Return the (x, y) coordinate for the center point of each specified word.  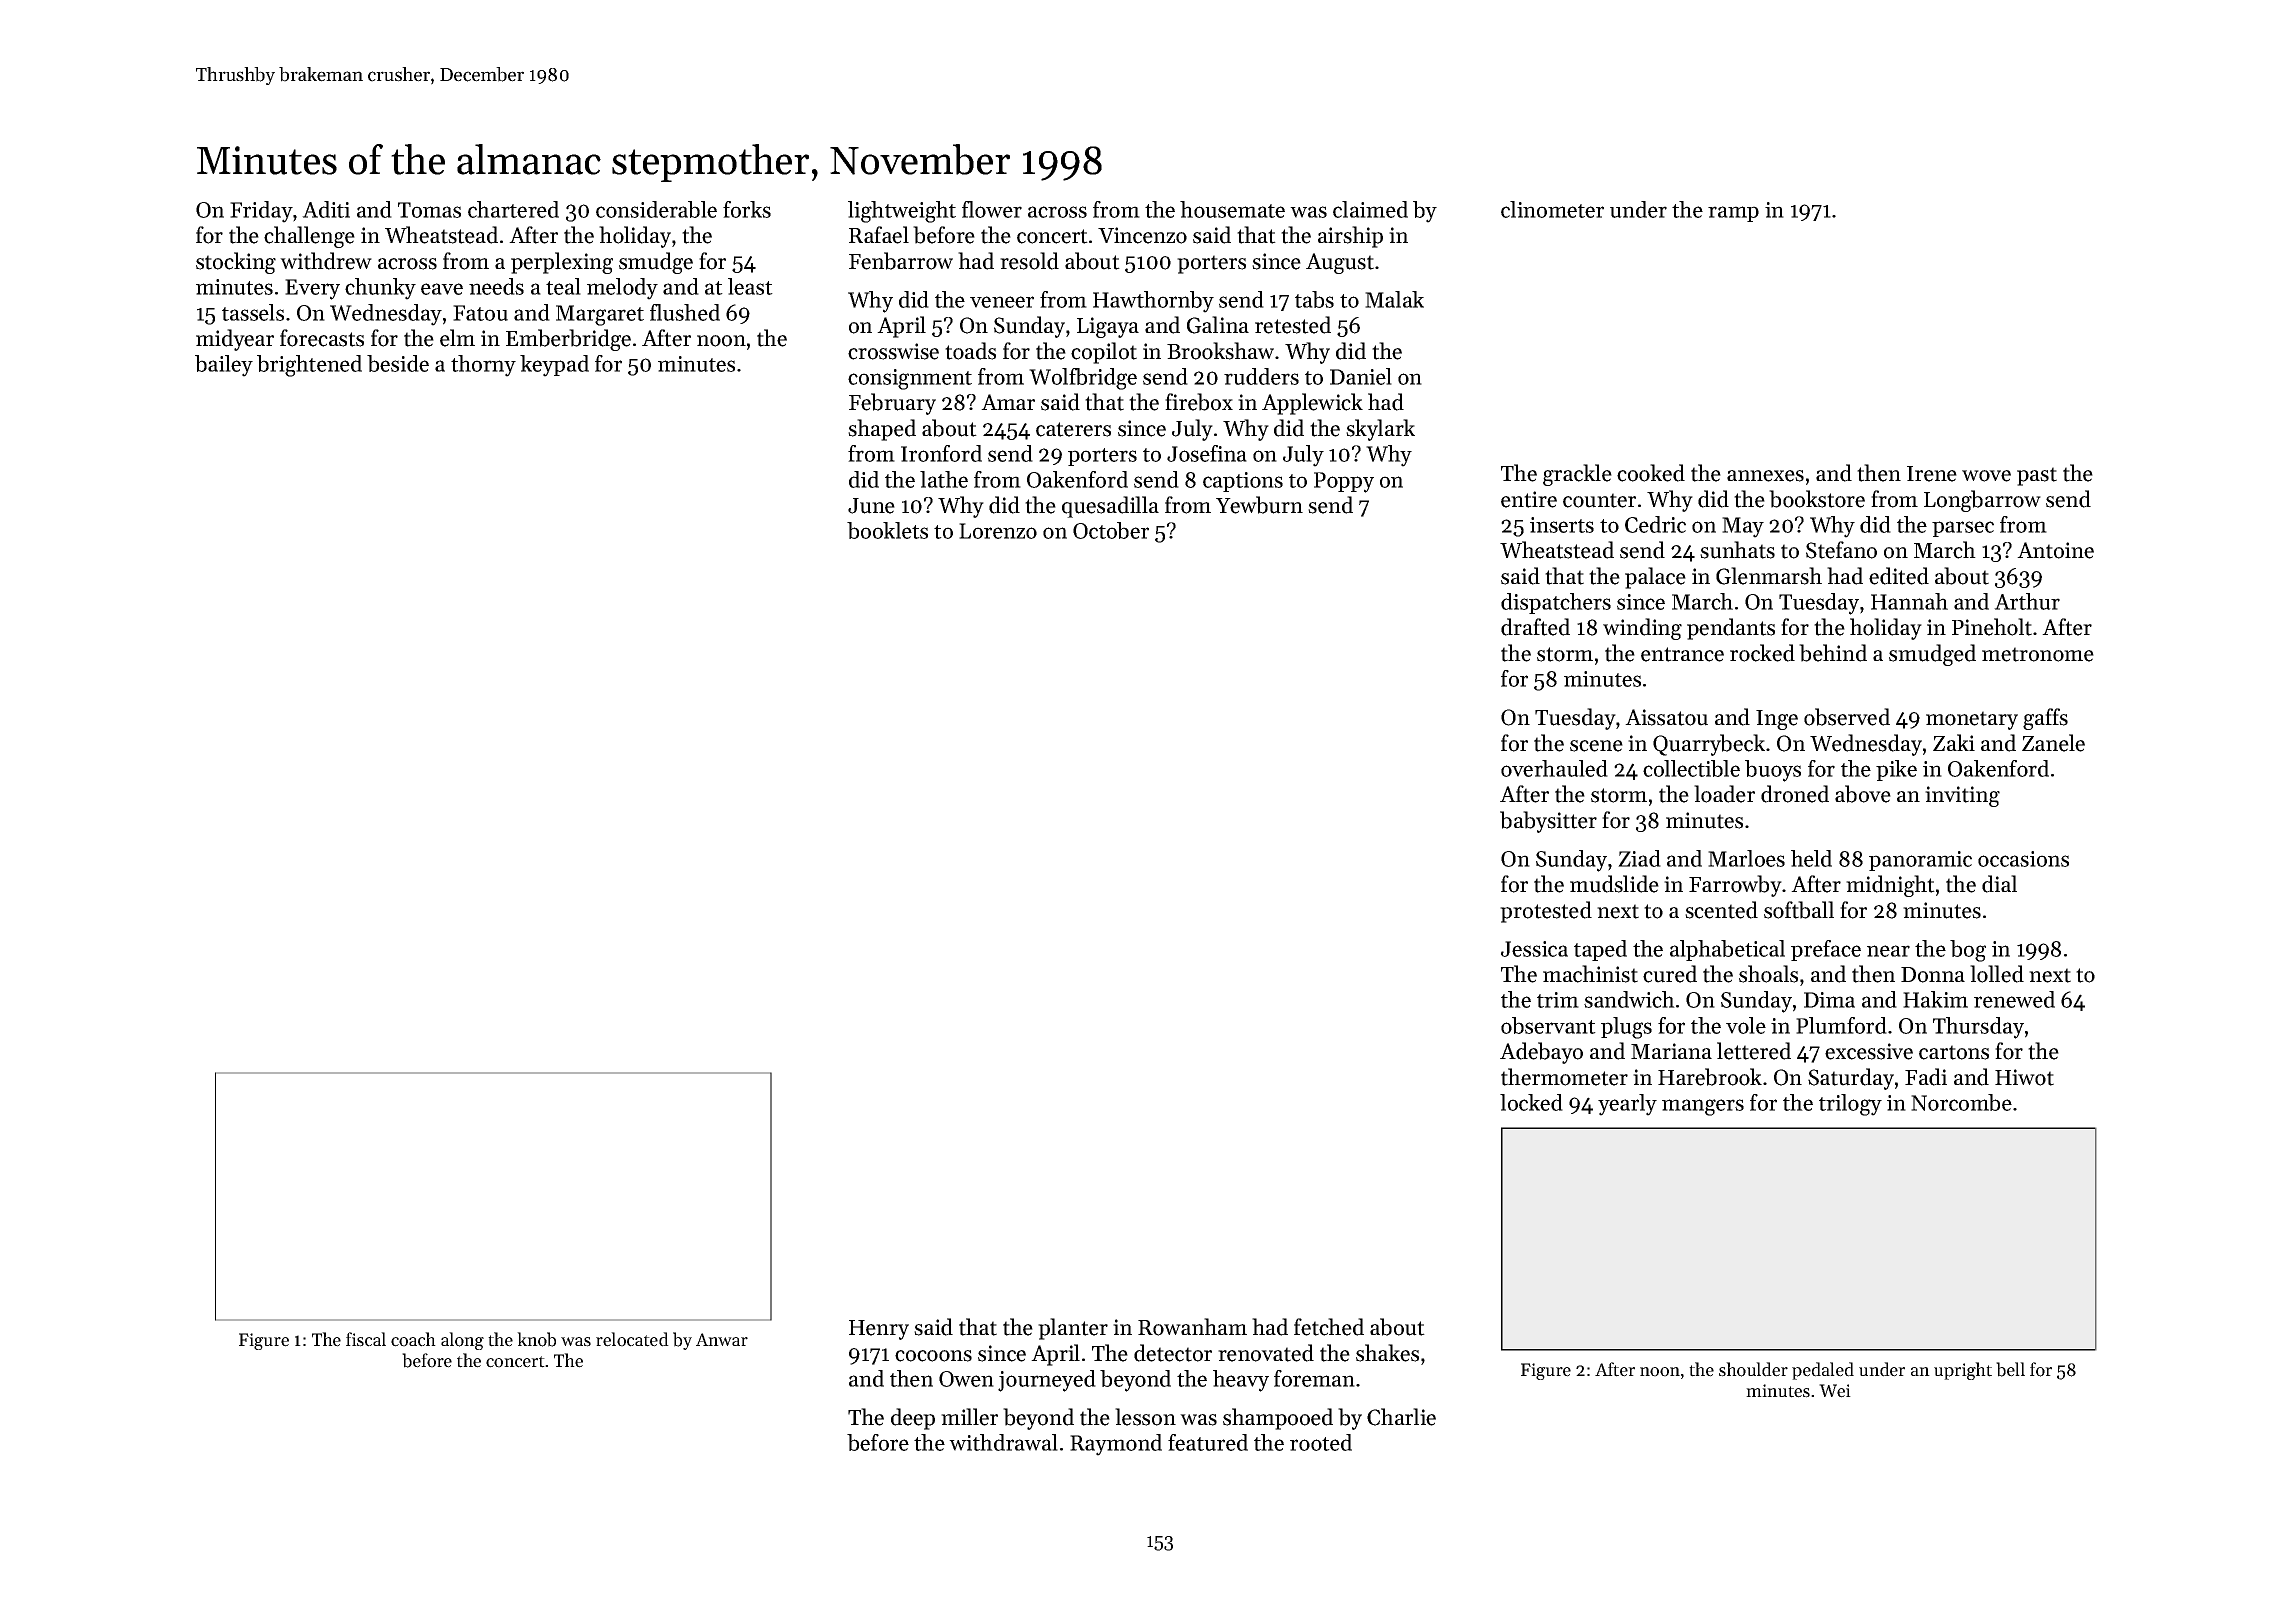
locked (1531, 1102)
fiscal (366, 1339)
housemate (1232, 209)
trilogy (1850, 1105)
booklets (887, 530)
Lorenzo (998, 531)
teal (563, 286)
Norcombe (1961, 1102)
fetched (1329, 1327)
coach (413, 1339)
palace (1655, 578)
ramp (1733, 214)
